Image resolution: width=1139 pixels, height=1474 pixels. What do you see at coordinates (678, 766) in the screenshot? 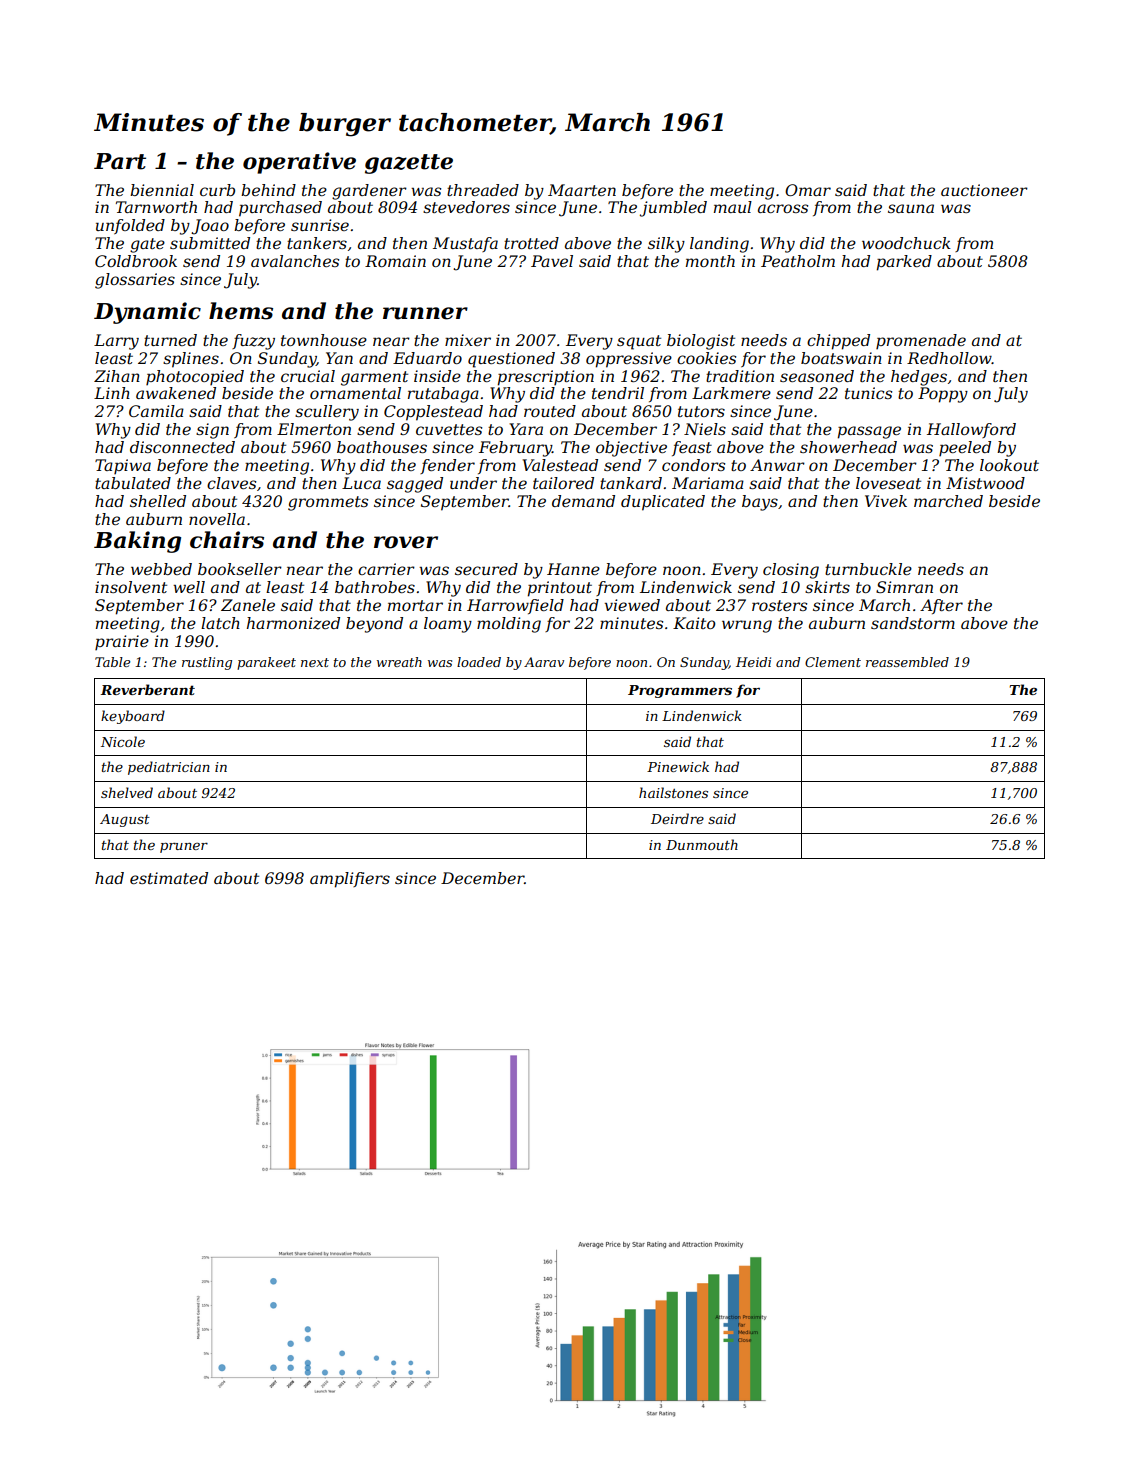
I see `Pinewick` at bounding box center [678, 766].
